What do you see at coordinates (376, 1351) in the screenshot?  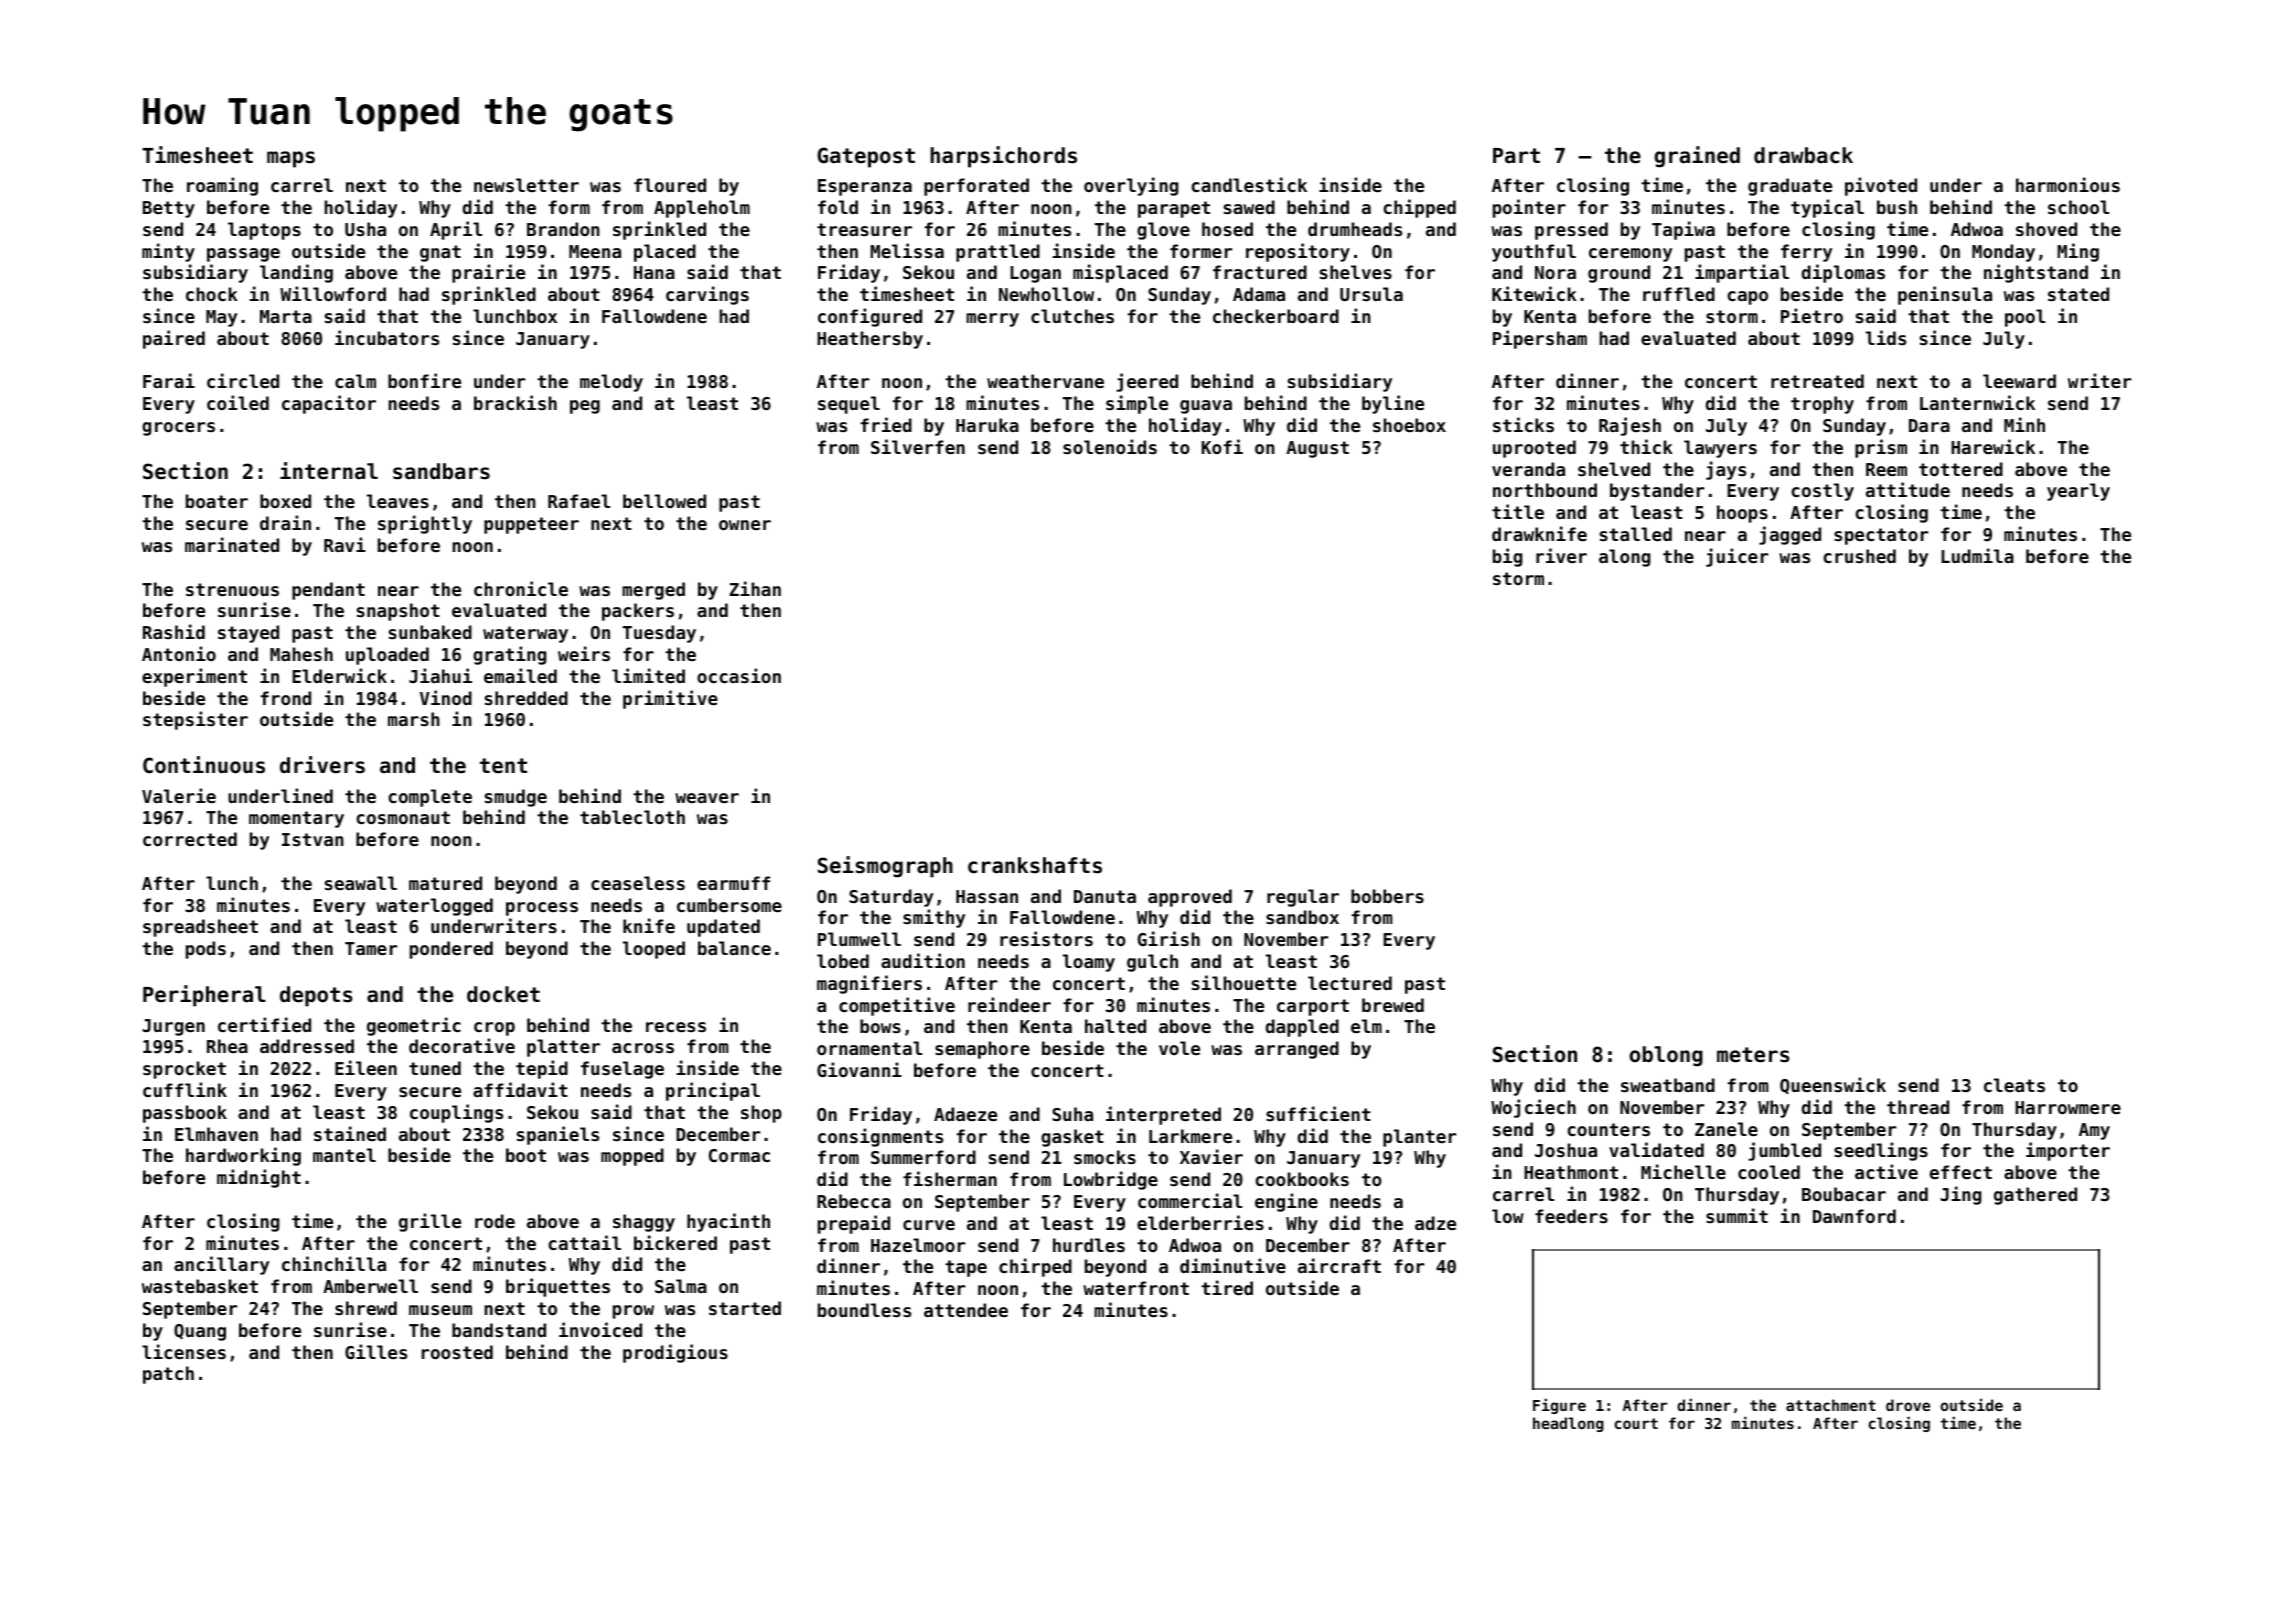 I see `Gilles` at bounding box center [376, 1351].
